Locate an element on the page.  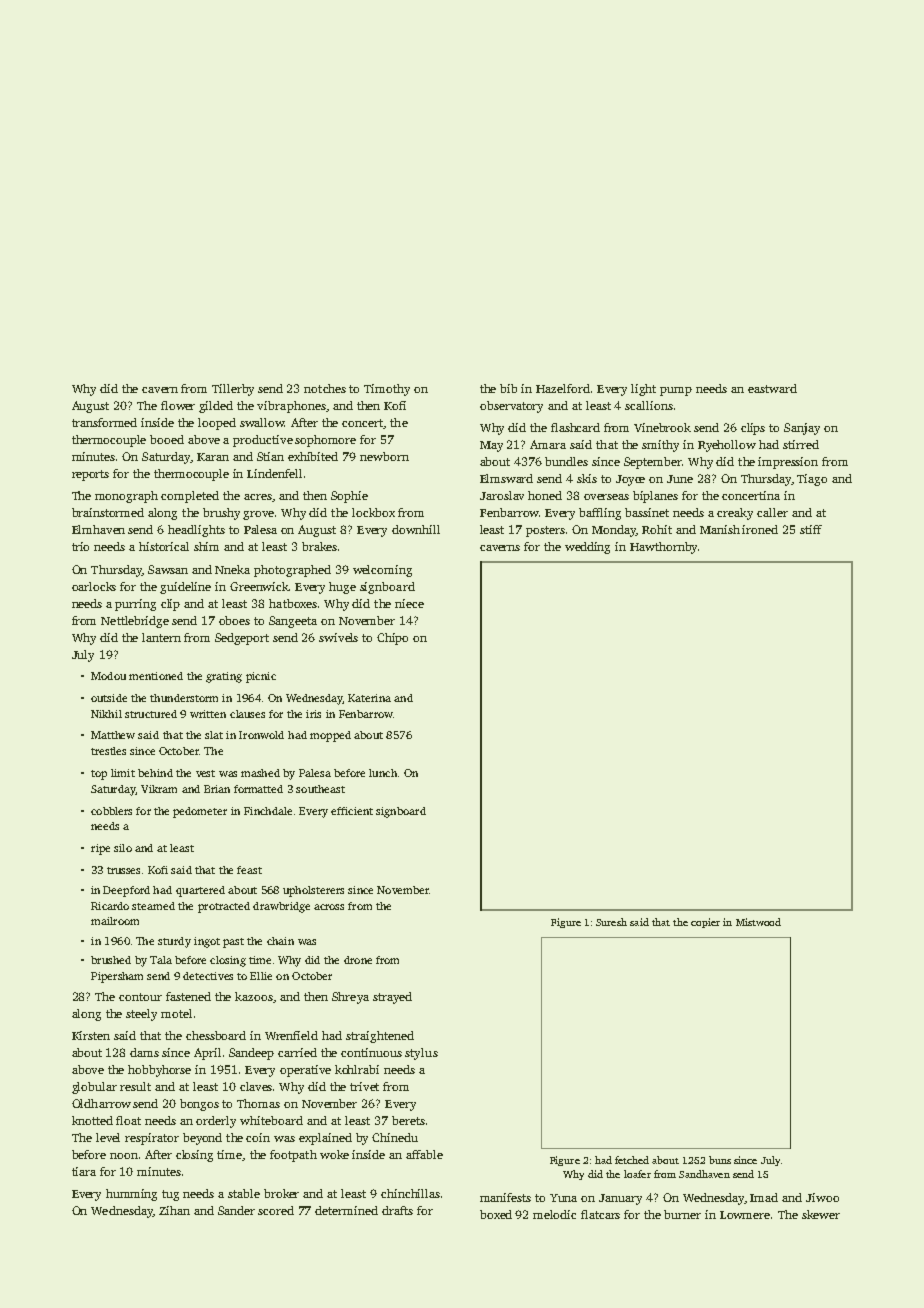
burner is located at coordinates (682, 1214).
